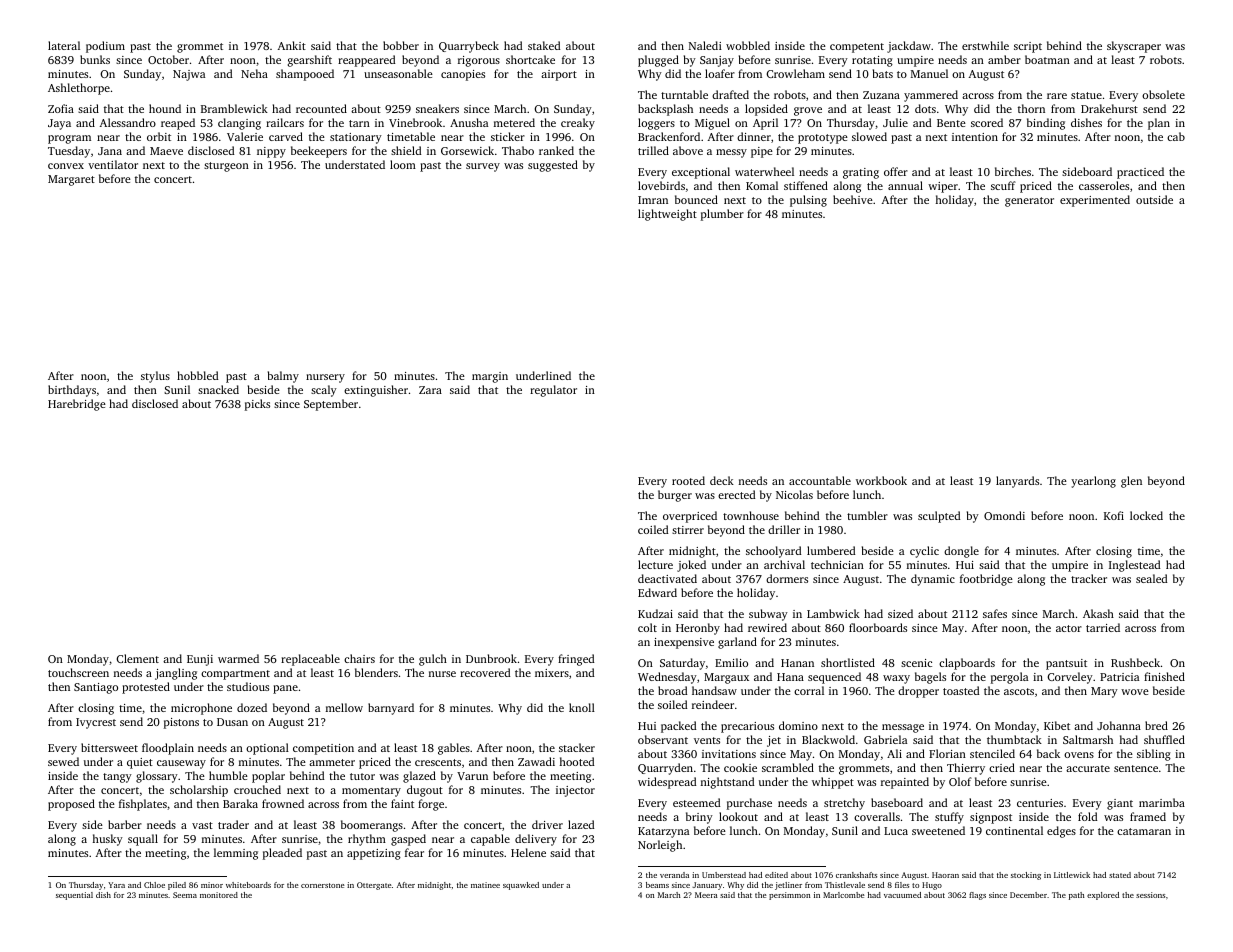  I want to click on drafted, so click(730, 94).
